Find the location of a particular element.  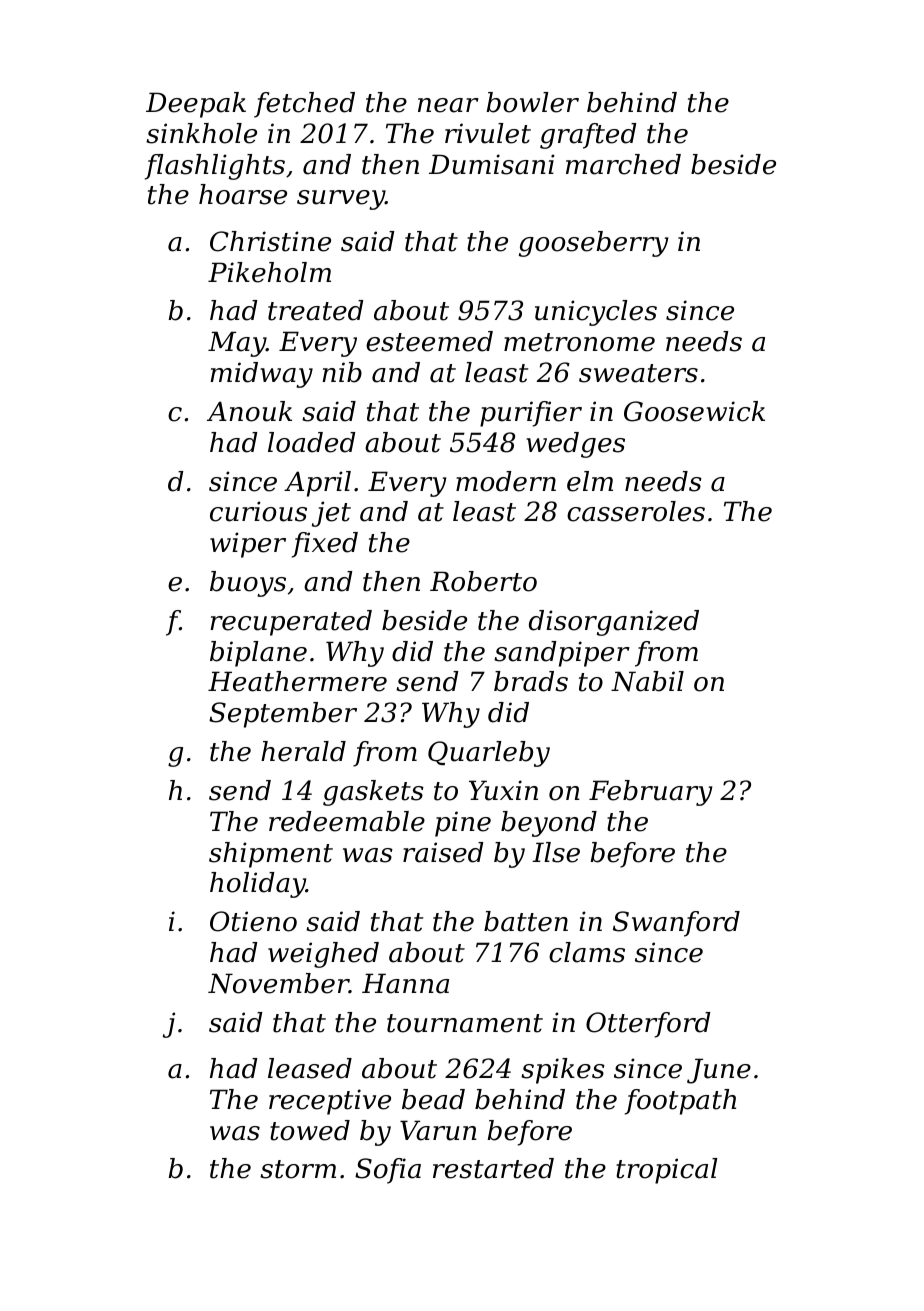

Goosewick is located at coordinates (694, 411).
